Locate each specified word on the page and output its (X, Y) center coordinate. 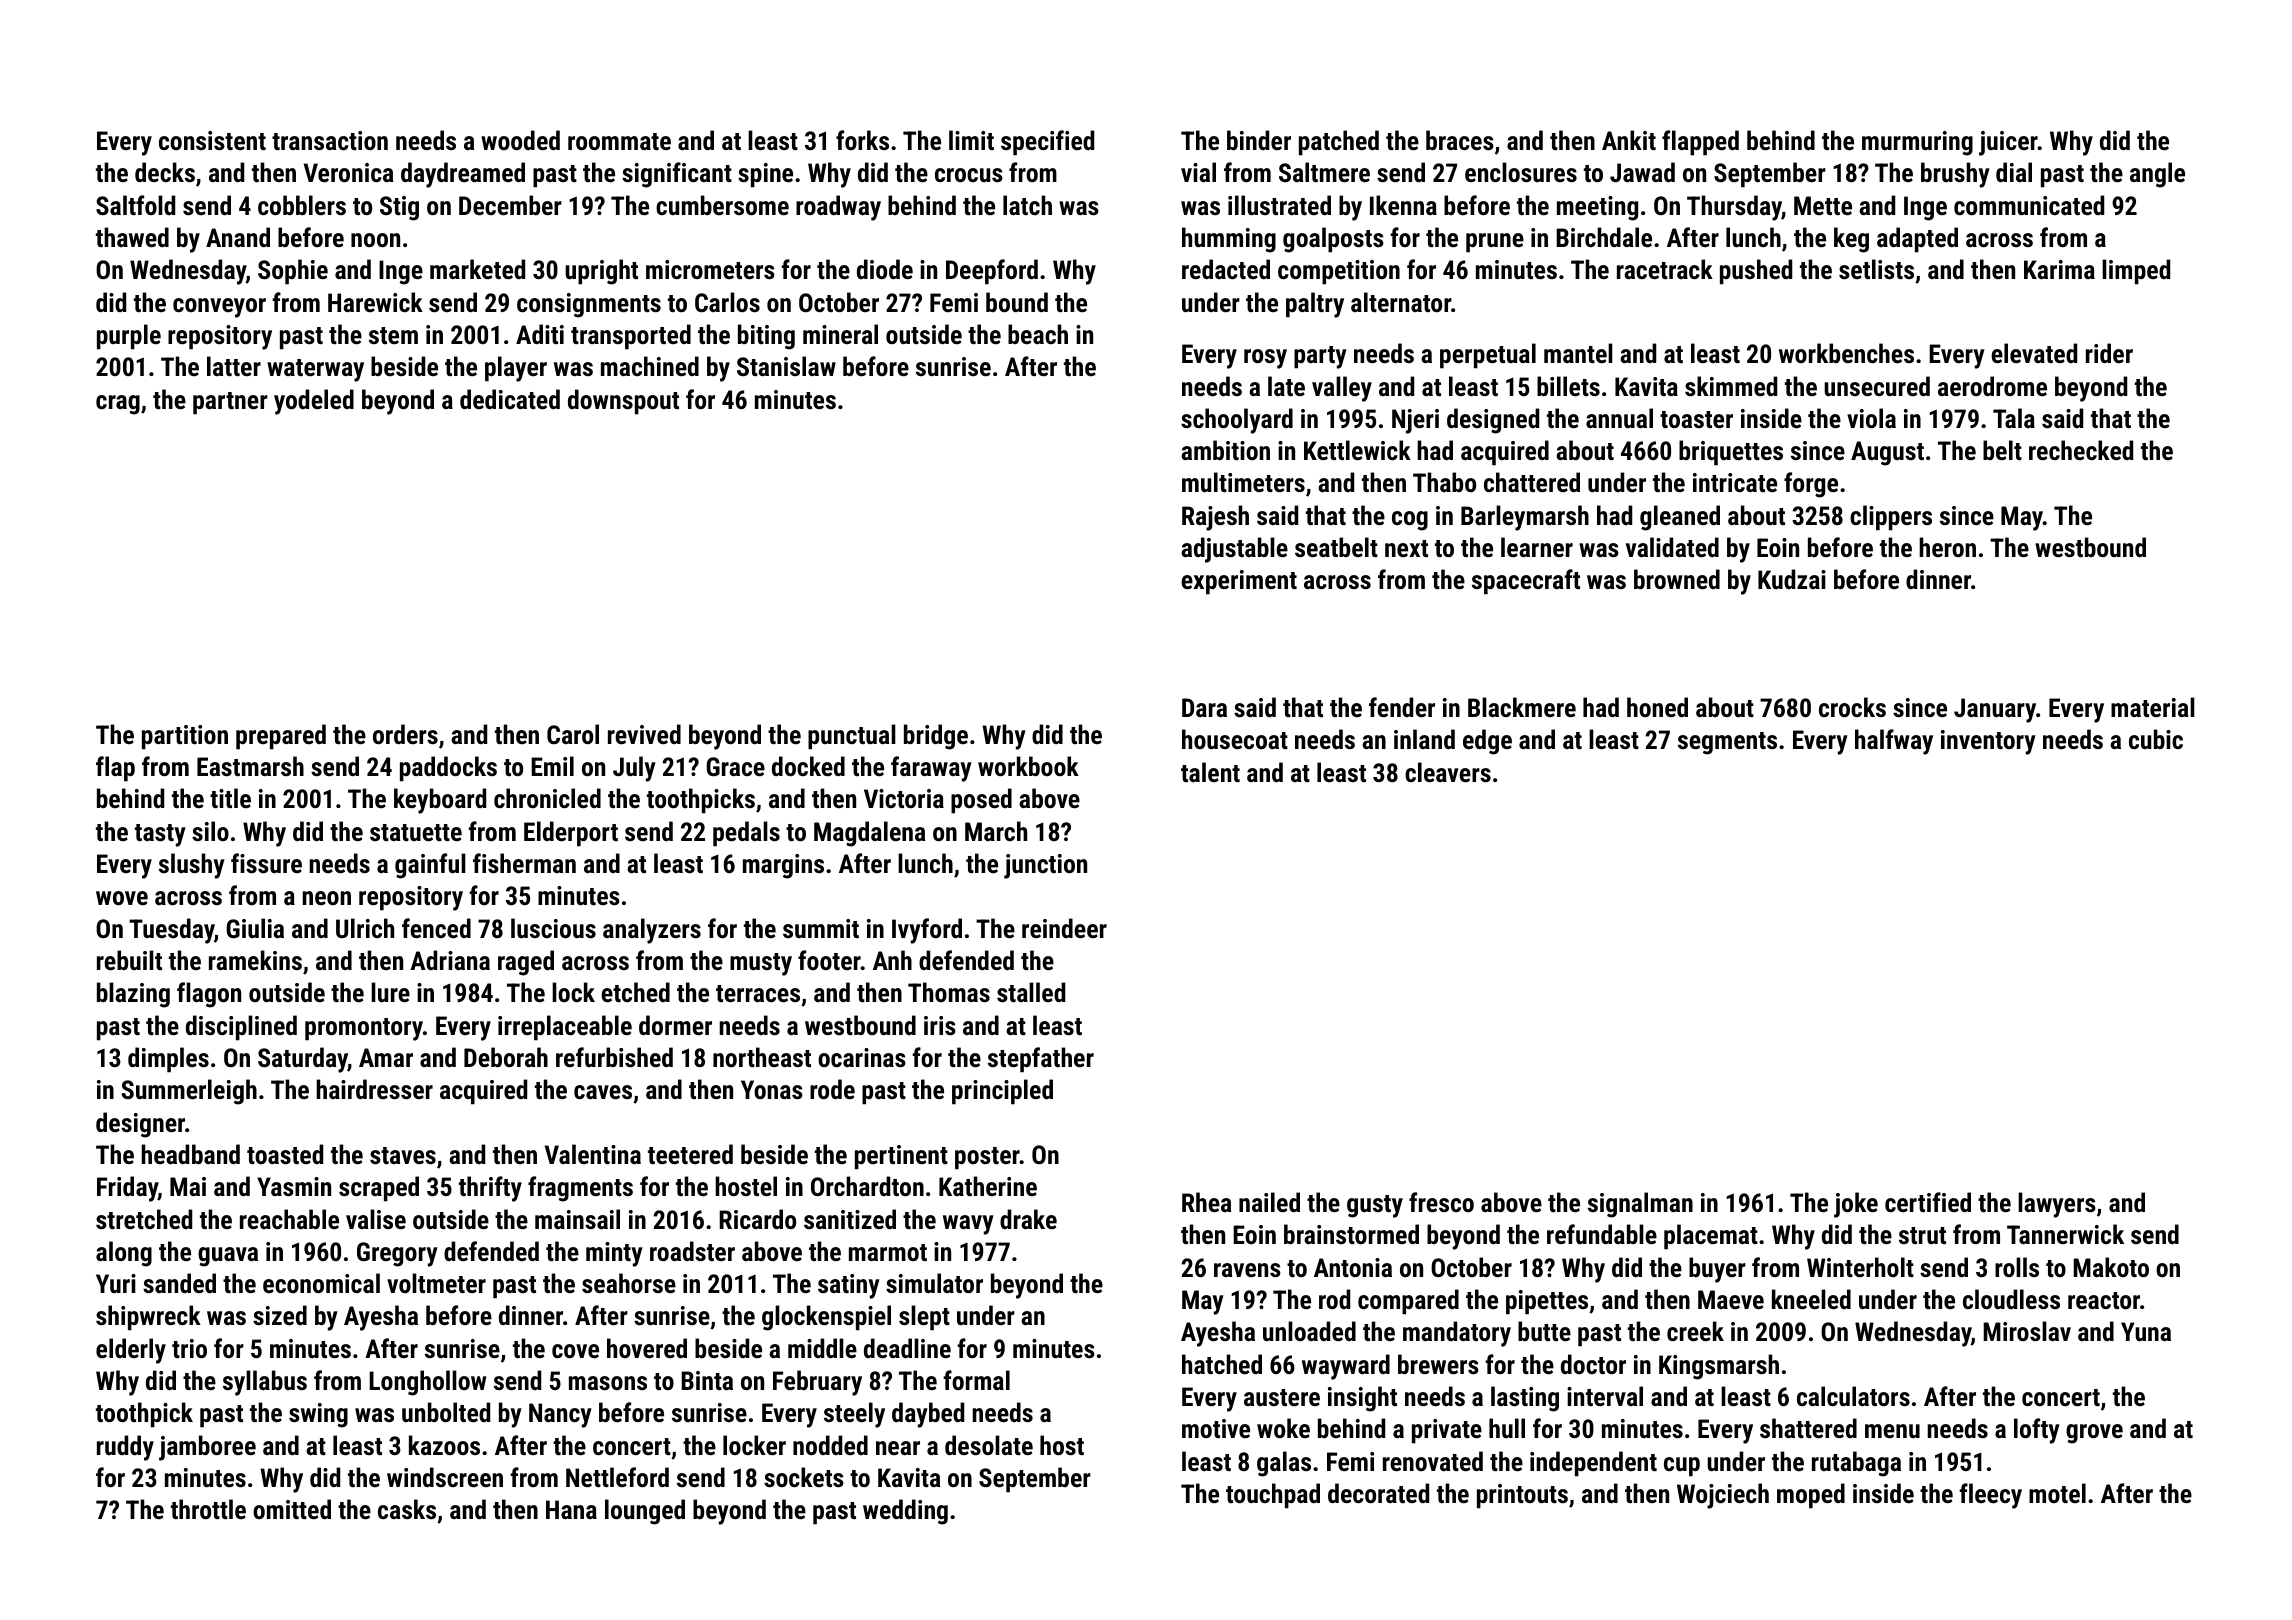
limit (971, 140)
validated (1672, 547)
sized (280, 1315)
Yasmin (294, 1186)
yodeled (314, 402)
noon (375, 240)
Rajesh (1215, 518)
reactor (2104, 1300)
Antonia (1353, 1267)
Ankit (1629, 140)
